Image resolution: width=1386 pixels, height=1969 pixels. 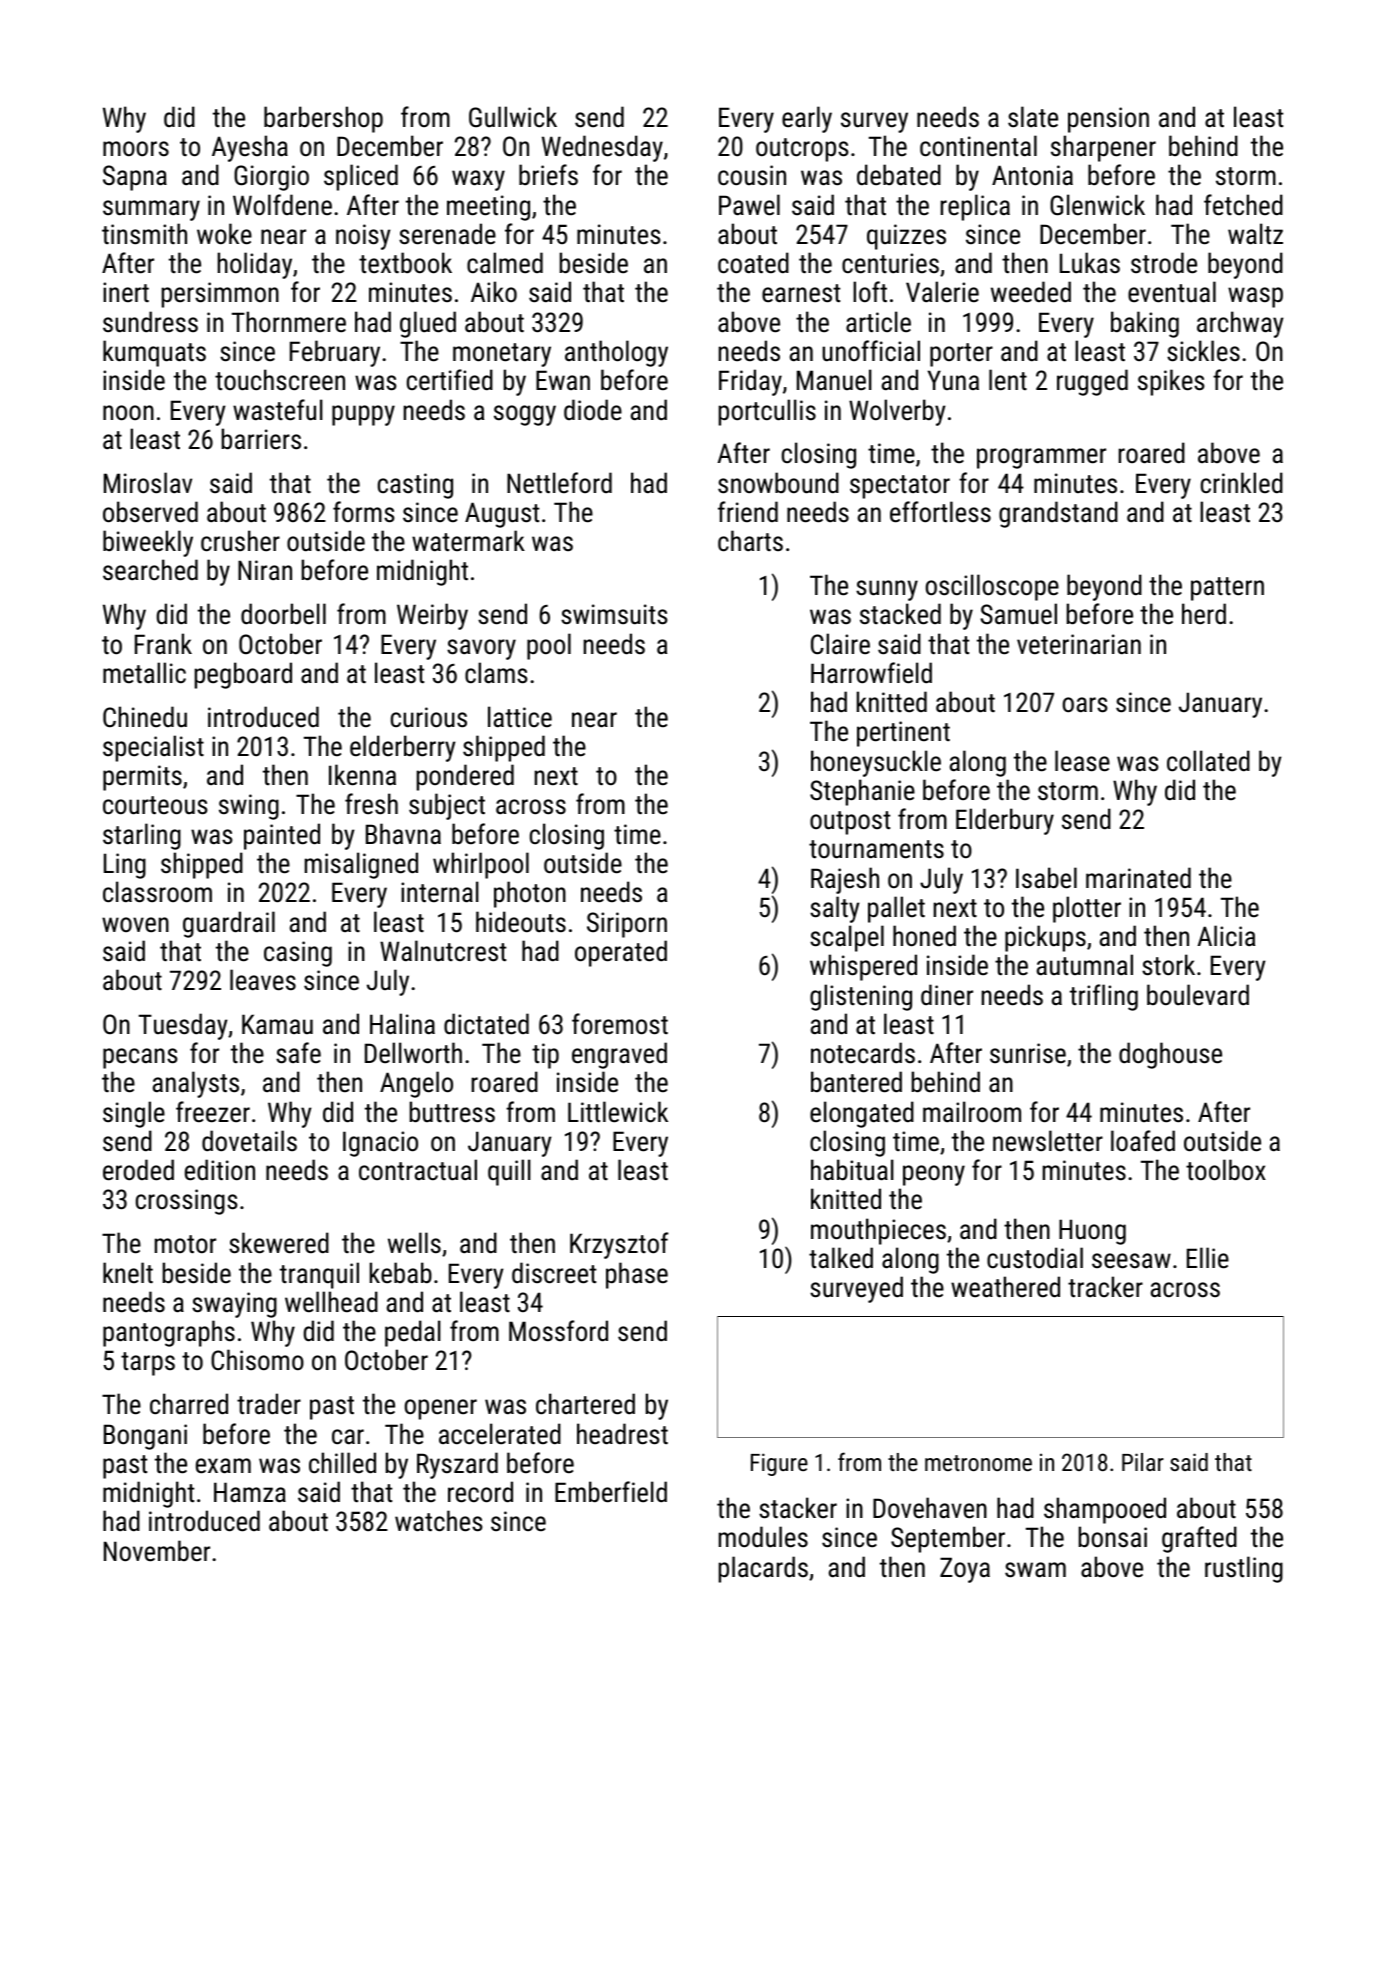 I want to click on weathered, so click(x=1005, y=1287).
